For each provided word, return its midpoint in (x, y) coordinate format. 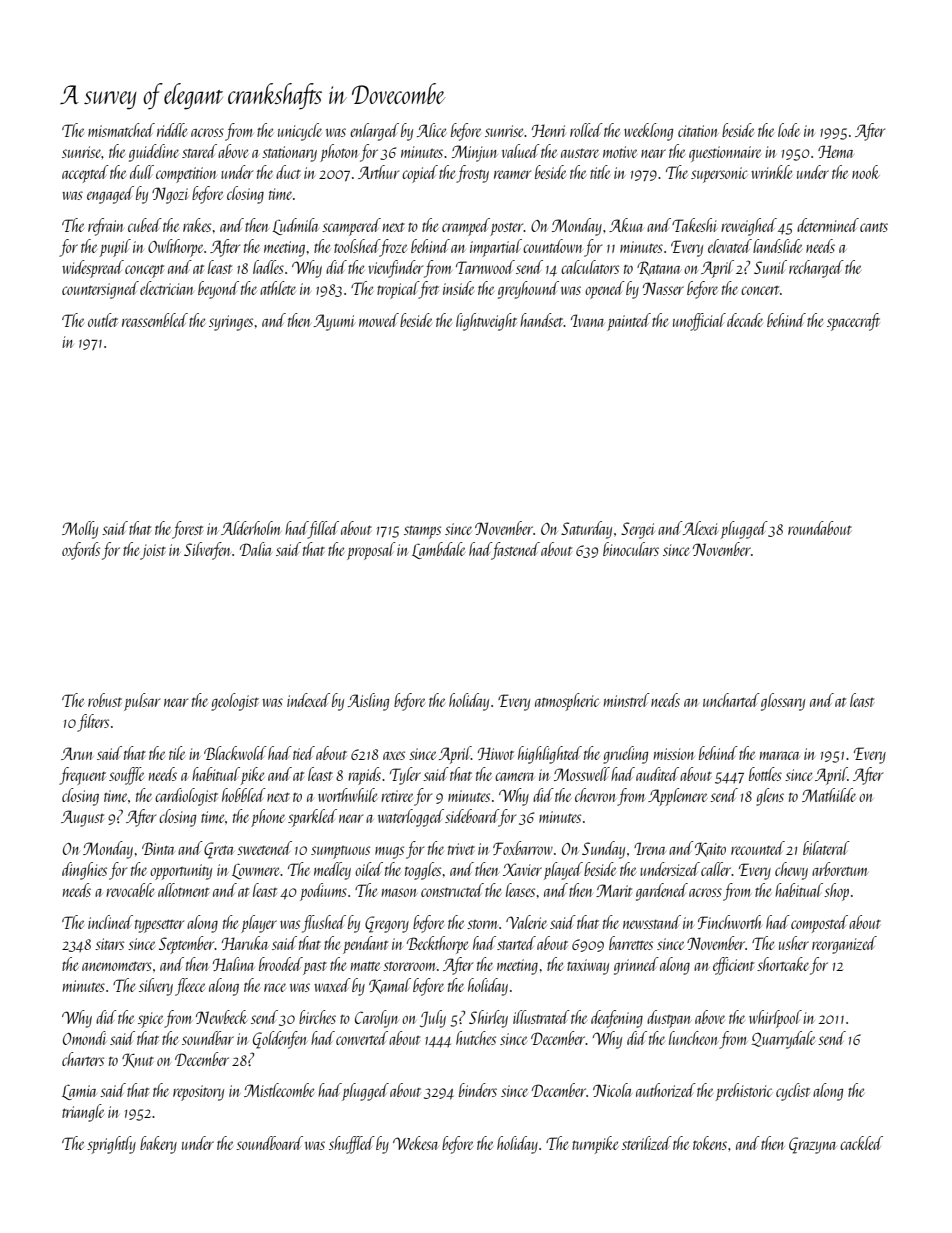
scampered (351, 227)
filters (93, 723)
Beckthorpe (438, 945)
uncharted (731, 700)
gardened (662, 892)
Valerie (526, 922)
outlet (103, 320)
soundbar (208, 1038)
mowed (379, 320)
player (259, 924)
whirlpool (775, 1019)
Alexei (700, 528)
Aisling (368, 702)
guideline (154, 153)
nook (866, 172)
